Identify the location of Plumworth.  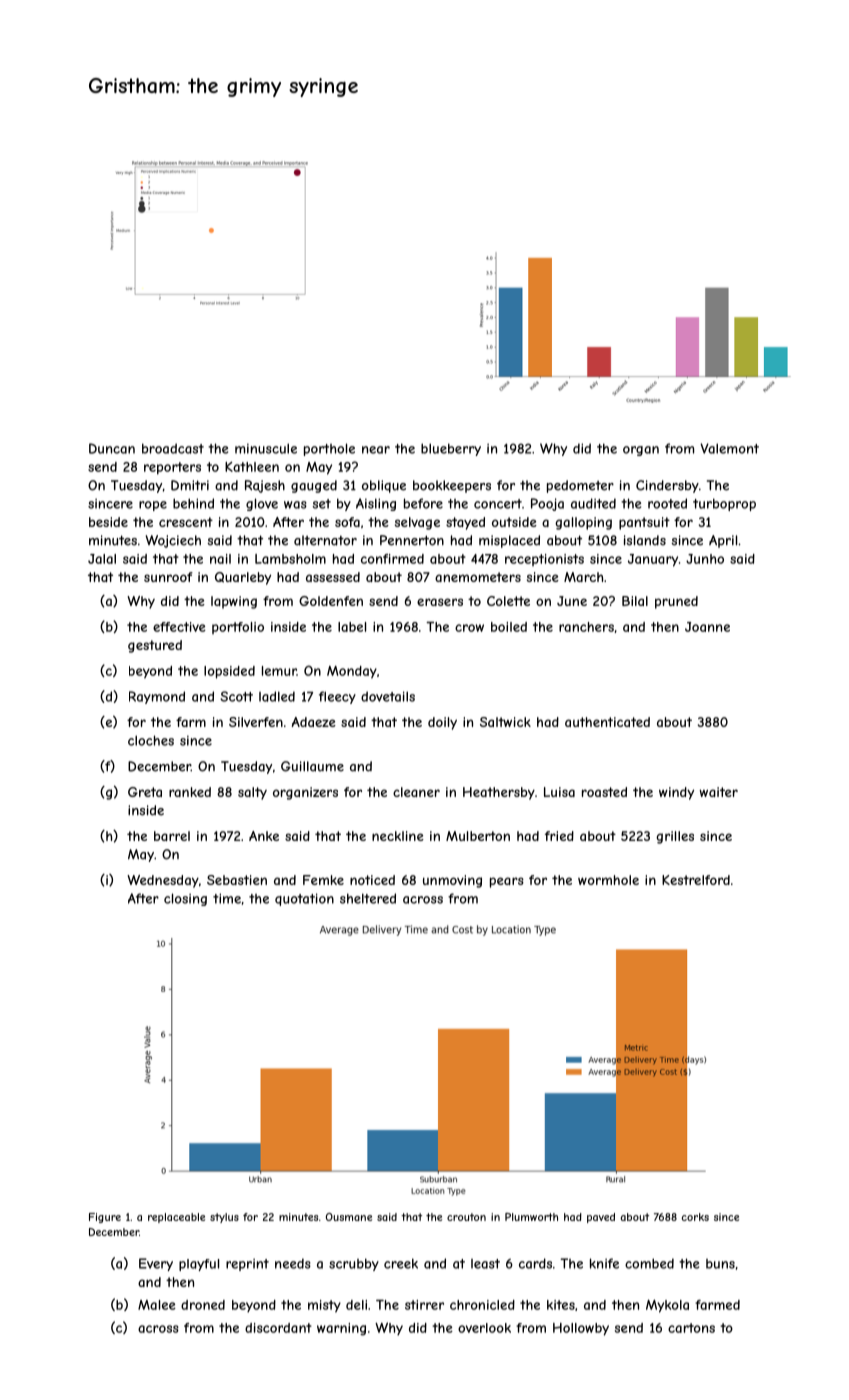
(531, 1217).
